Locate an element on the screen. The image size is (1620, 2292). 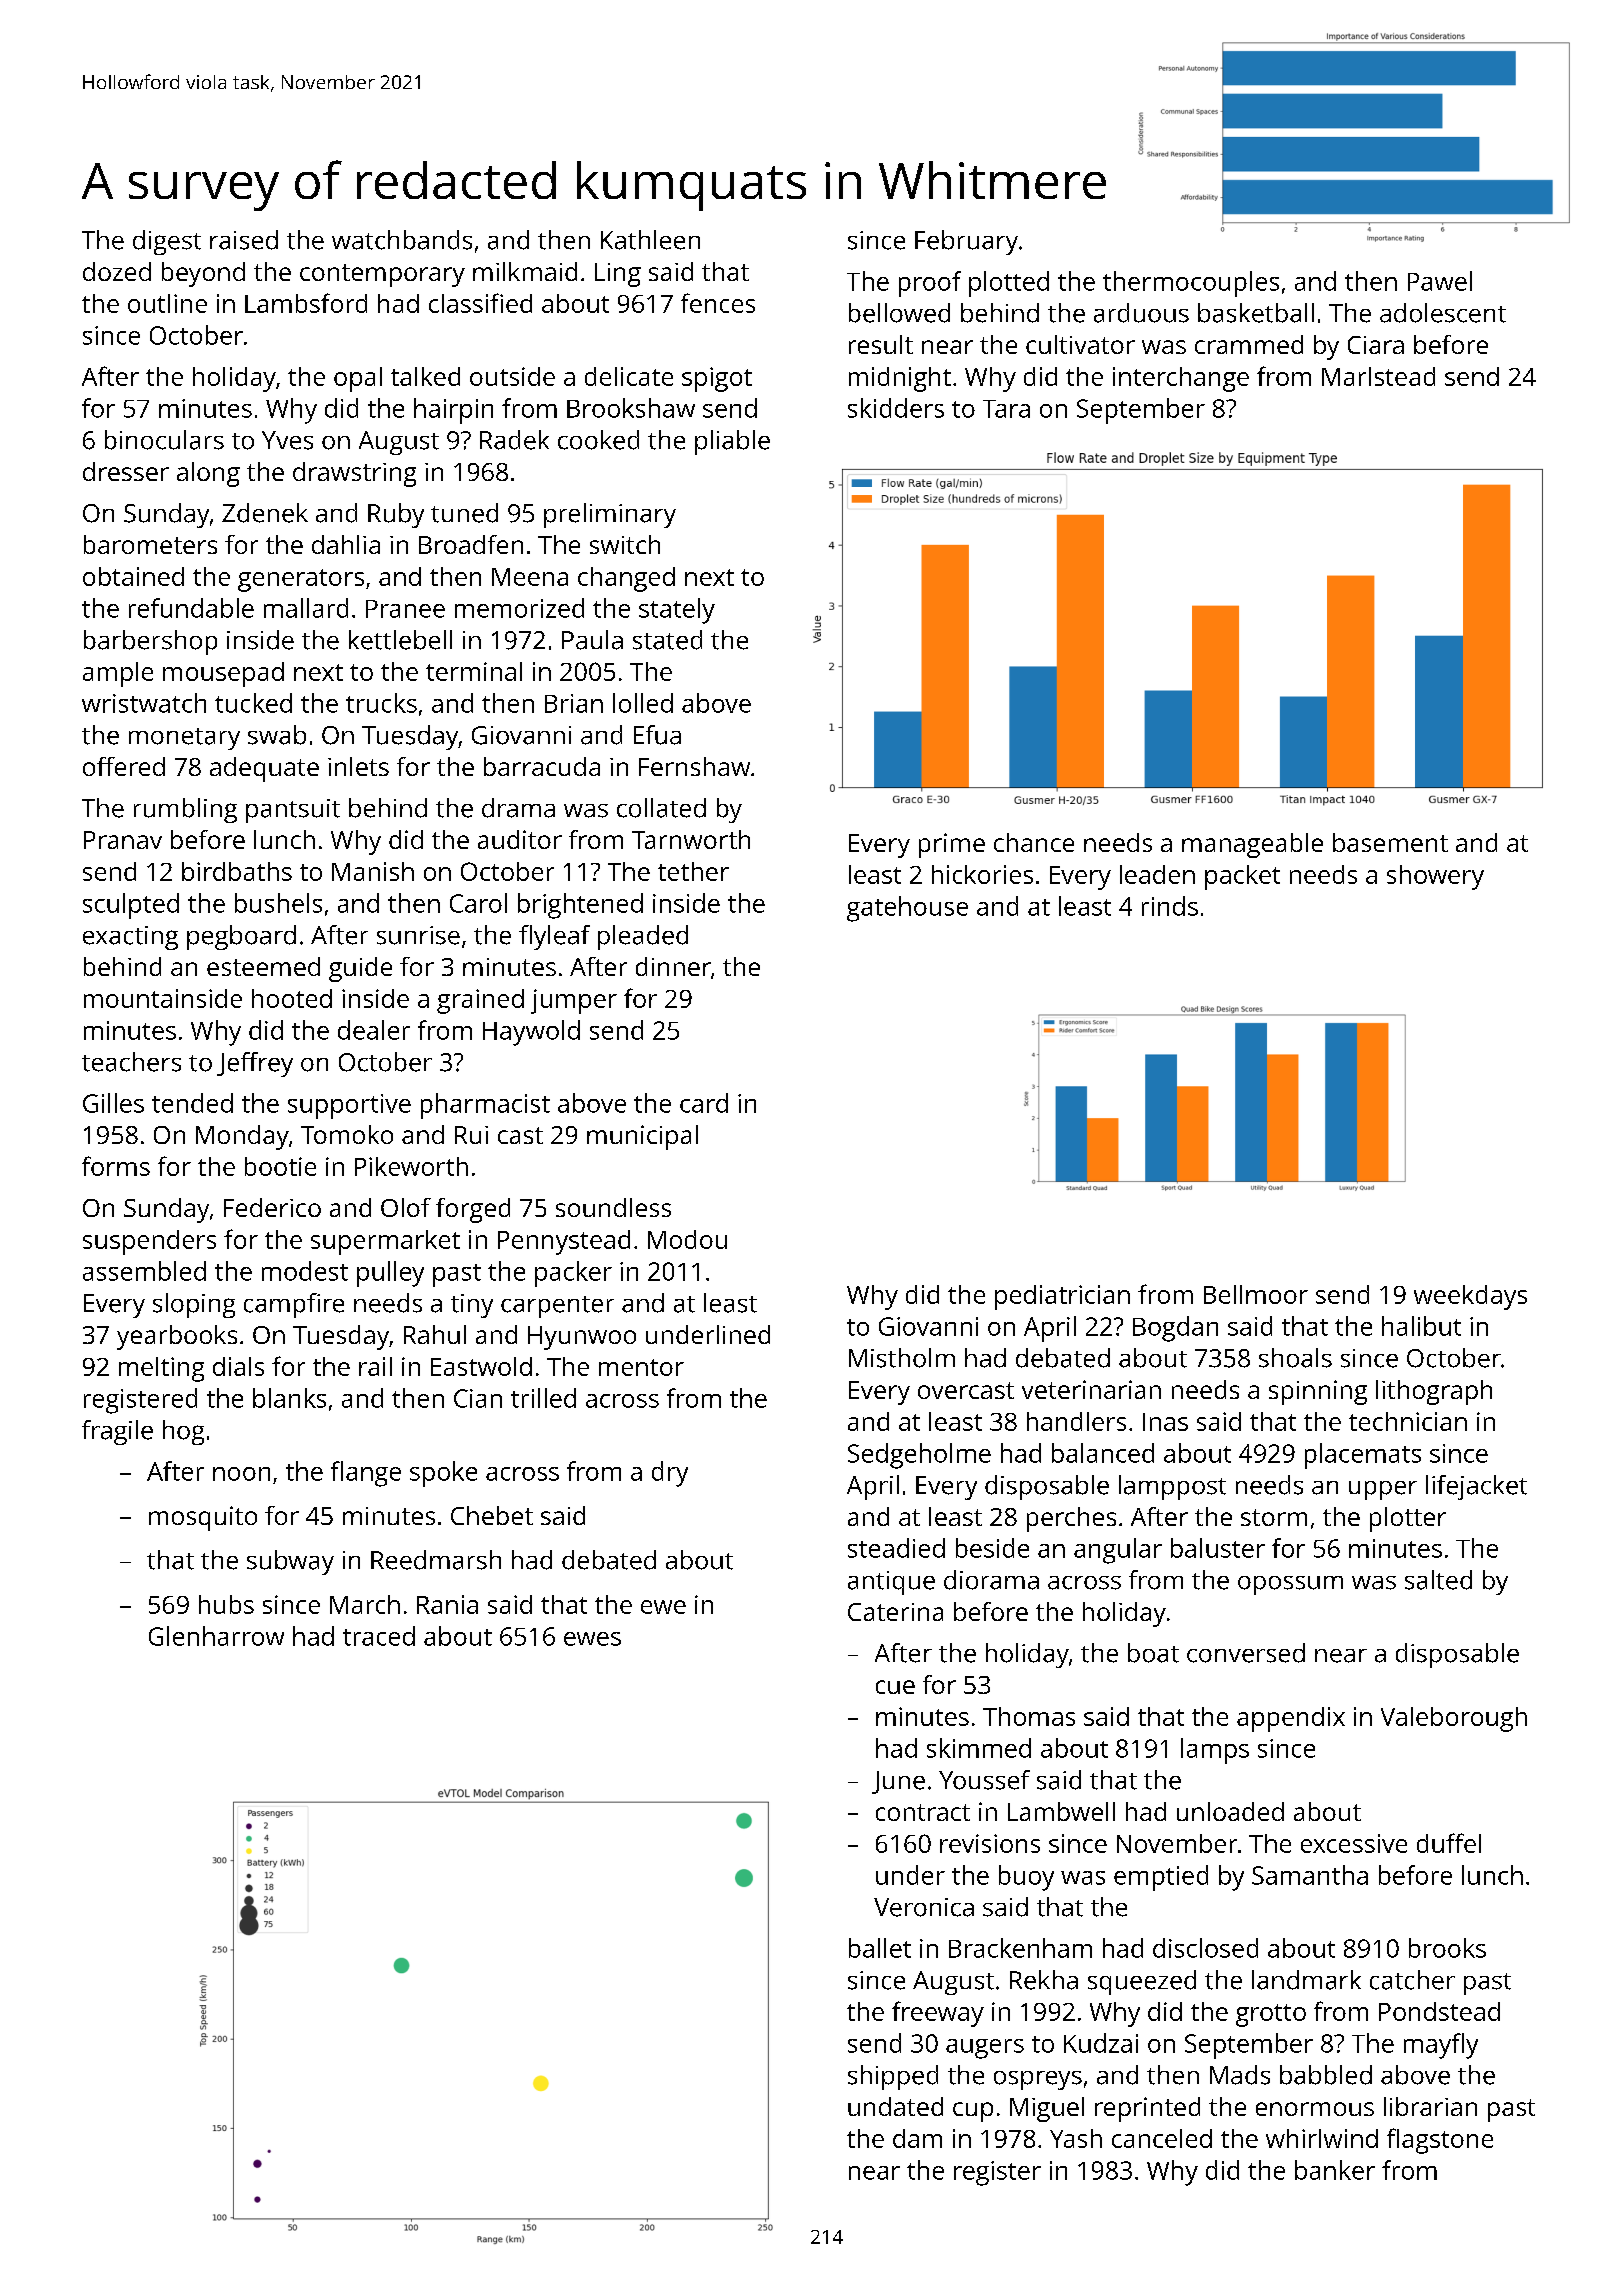
basement is located at coordinates (1390, 842).
